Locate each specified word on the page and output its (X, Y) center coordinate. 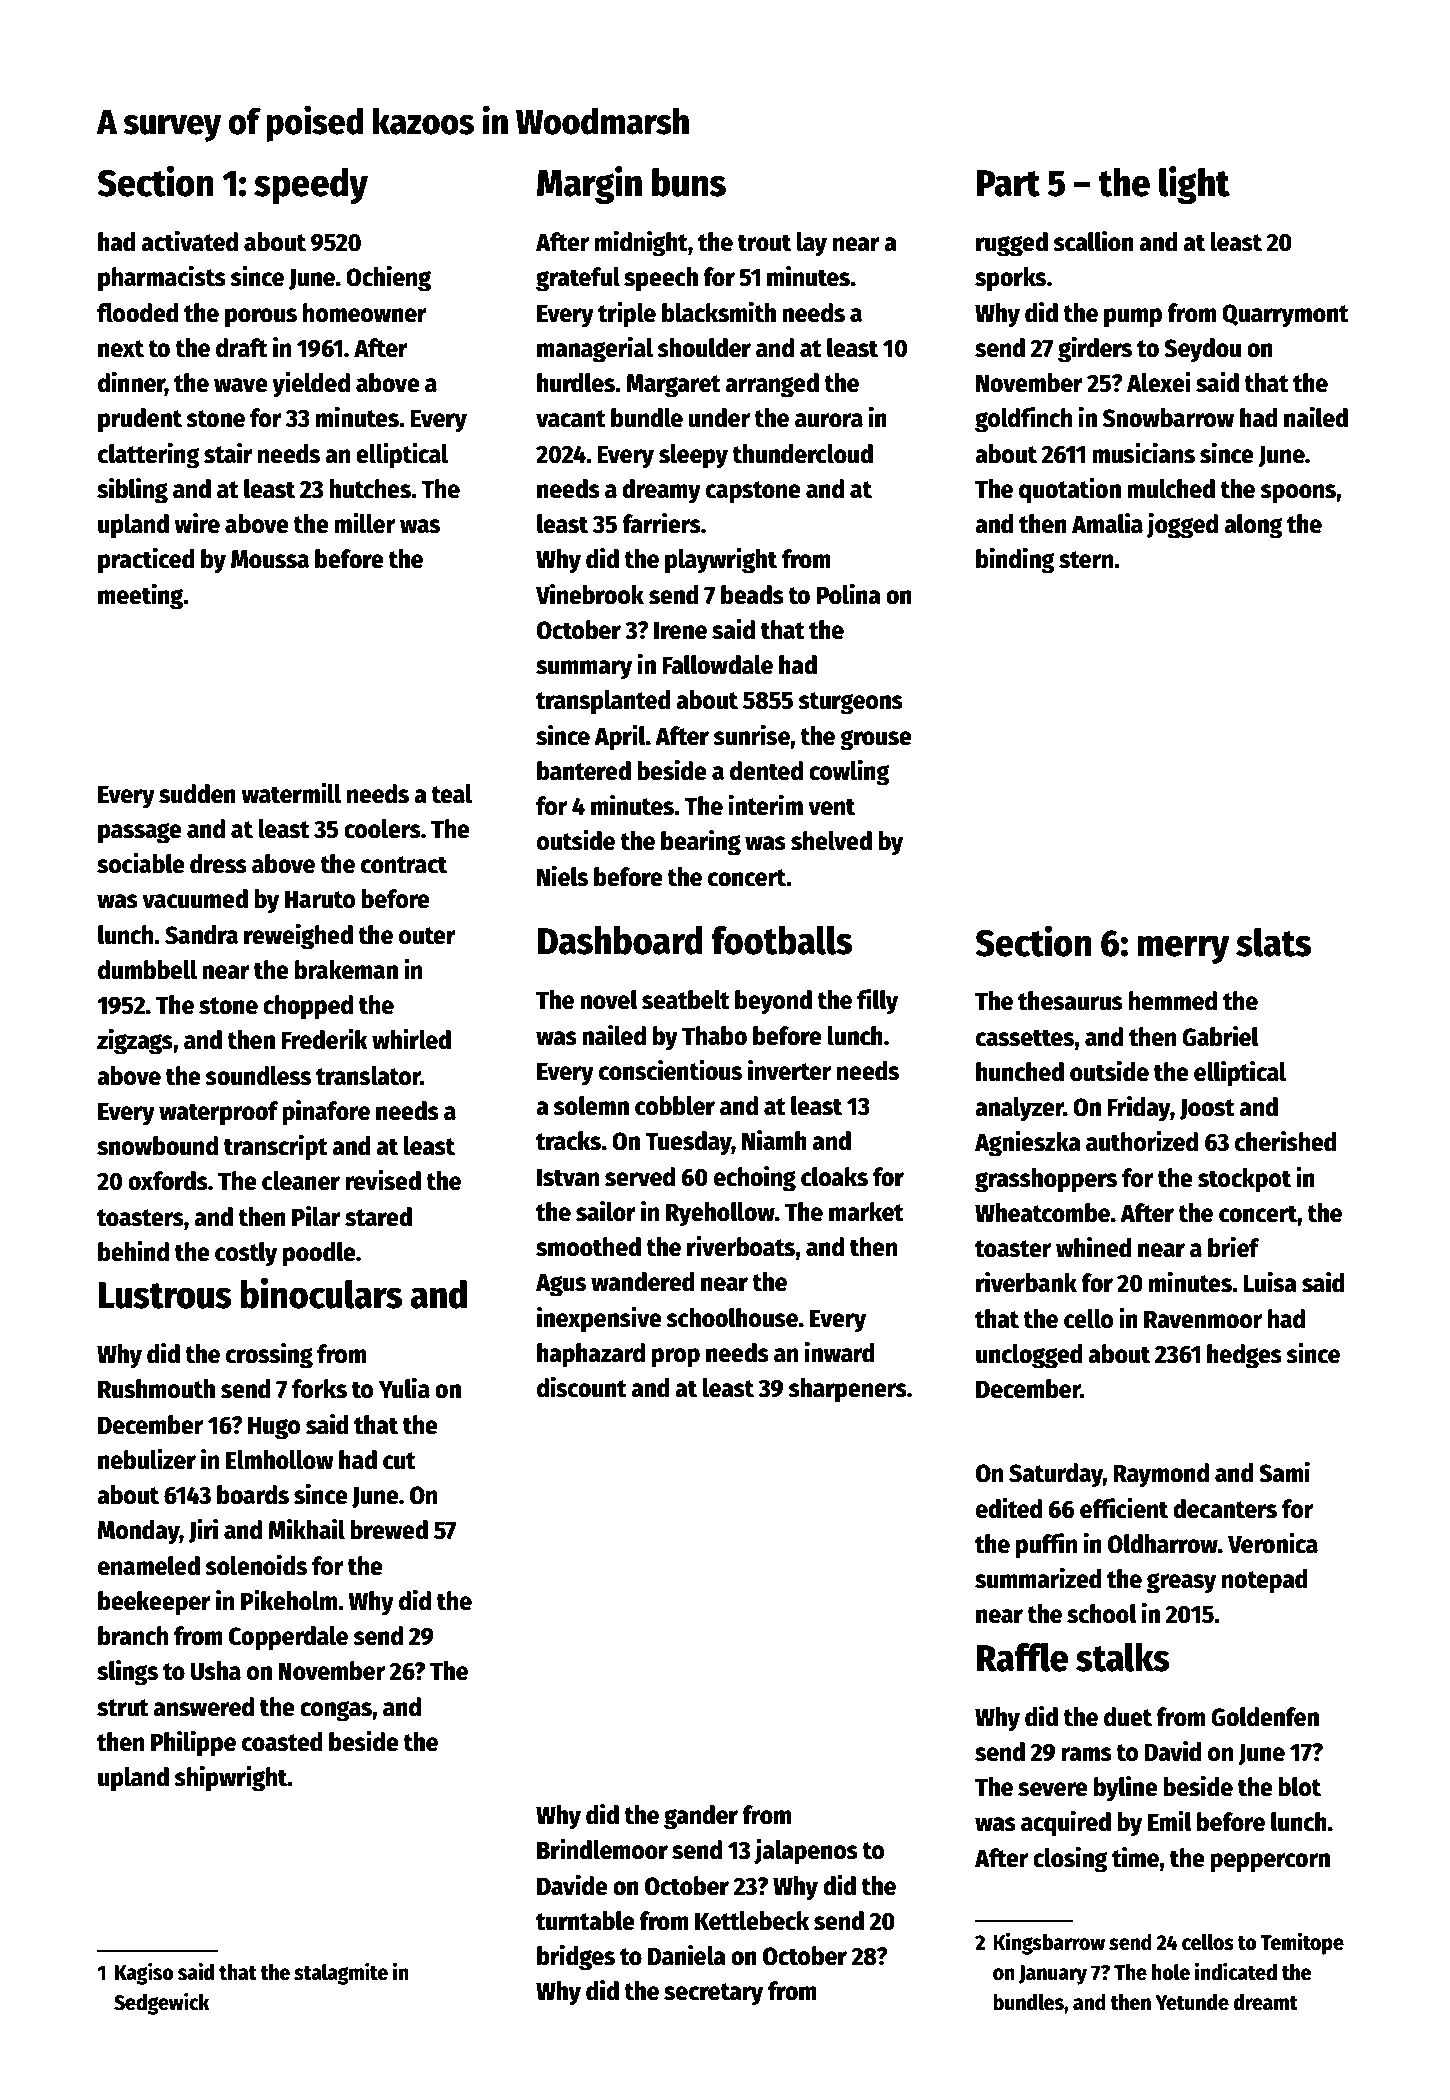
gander (701, 1817)
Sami (1284, 1472)
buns (689, 182)
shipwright (231, 1778)
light (1194, 184)
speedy (311, 186)
